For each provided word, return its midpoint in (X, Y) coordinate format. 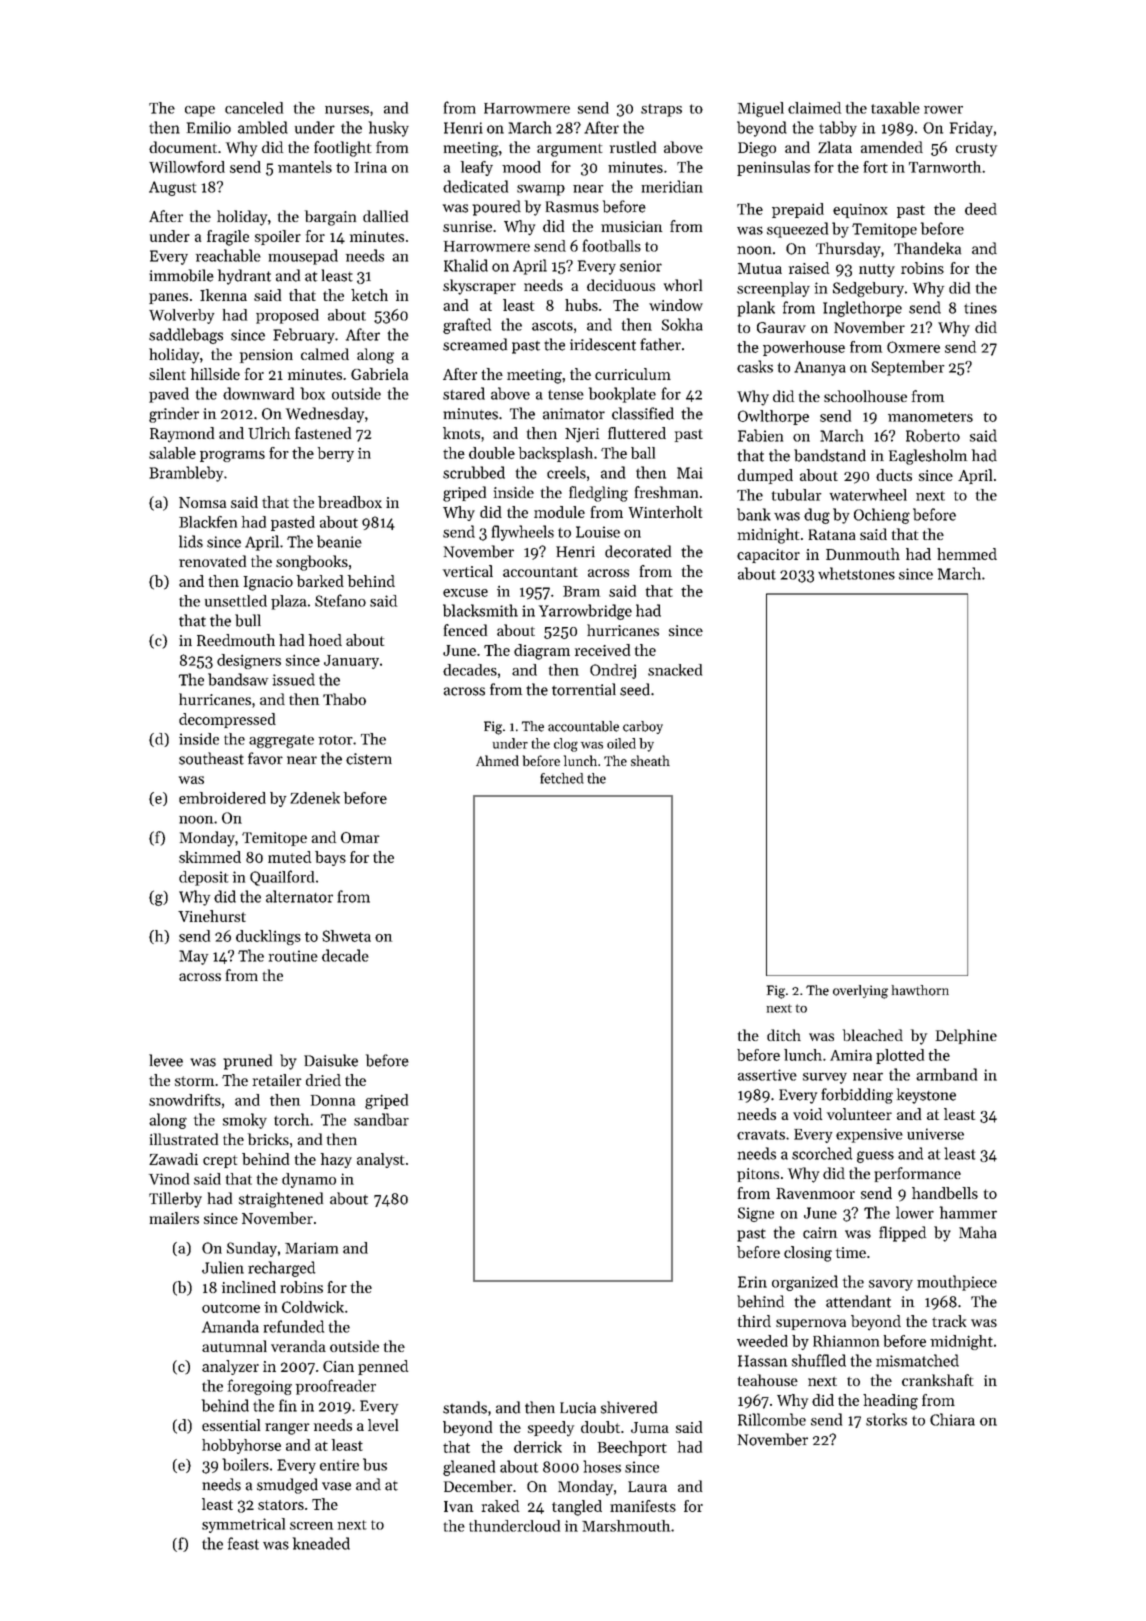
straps (661, 110)
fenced (465, 630)
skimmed (210, 857)
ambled (263, 127)
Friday (971, 129)
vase (336, 1486)
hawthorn (920, 990)
